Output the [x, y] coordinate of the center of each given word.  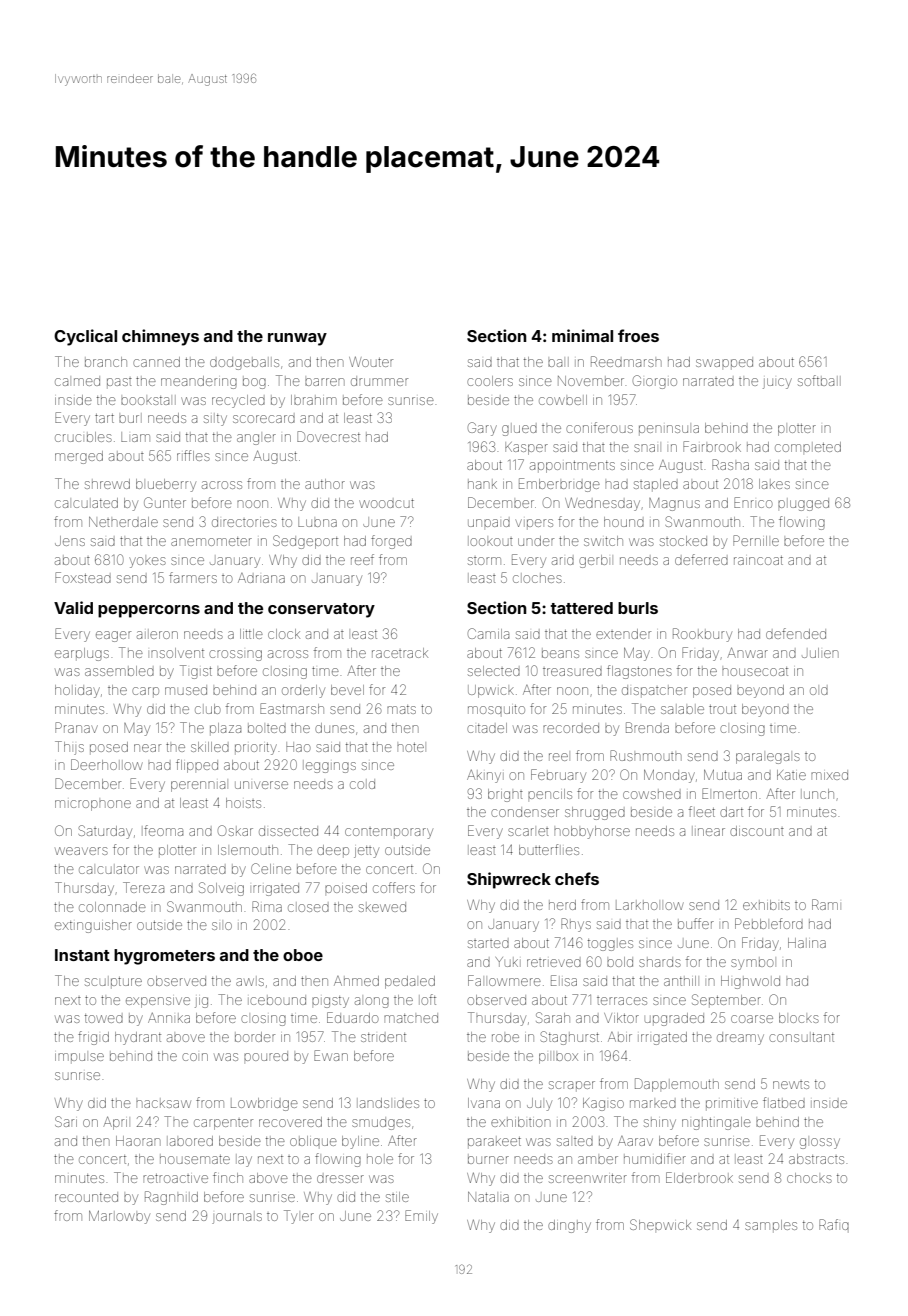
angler [256, 439]
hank [482, 485]
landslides [389, 1103]
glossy [820, 1143]
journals [237, 1218]
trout [722, 709]
